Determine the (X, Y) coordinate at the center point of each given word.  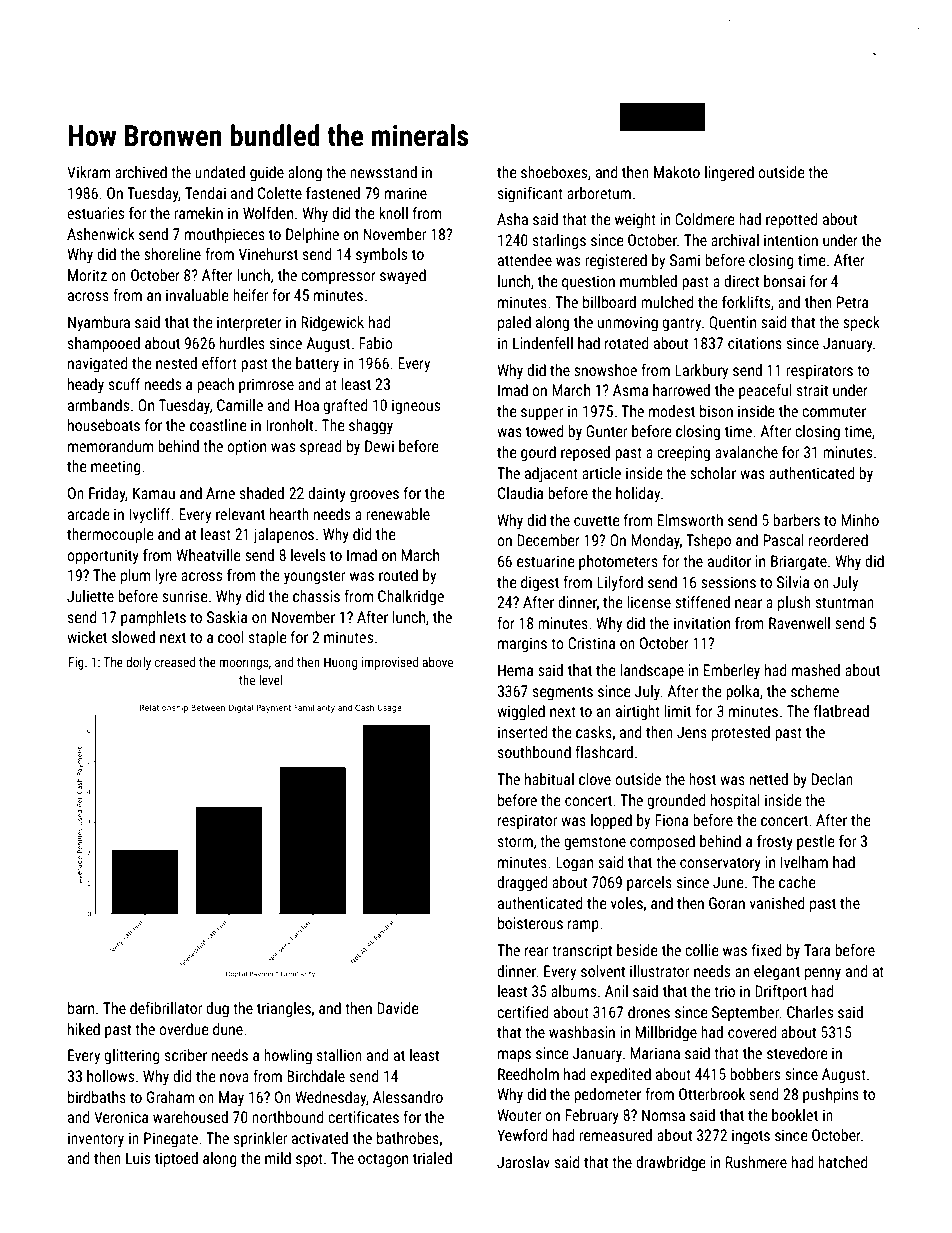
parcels (649, 883)
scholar (713, 473)
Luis (138, 1158)
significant (530, 194)
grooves (374, 496)
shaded (262, 493)
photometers (618, 562)
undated (220, 172)
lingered (729, 173)
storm (515, 841)
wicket (87, 637)
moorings (244, 663)
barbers (796, 520)
